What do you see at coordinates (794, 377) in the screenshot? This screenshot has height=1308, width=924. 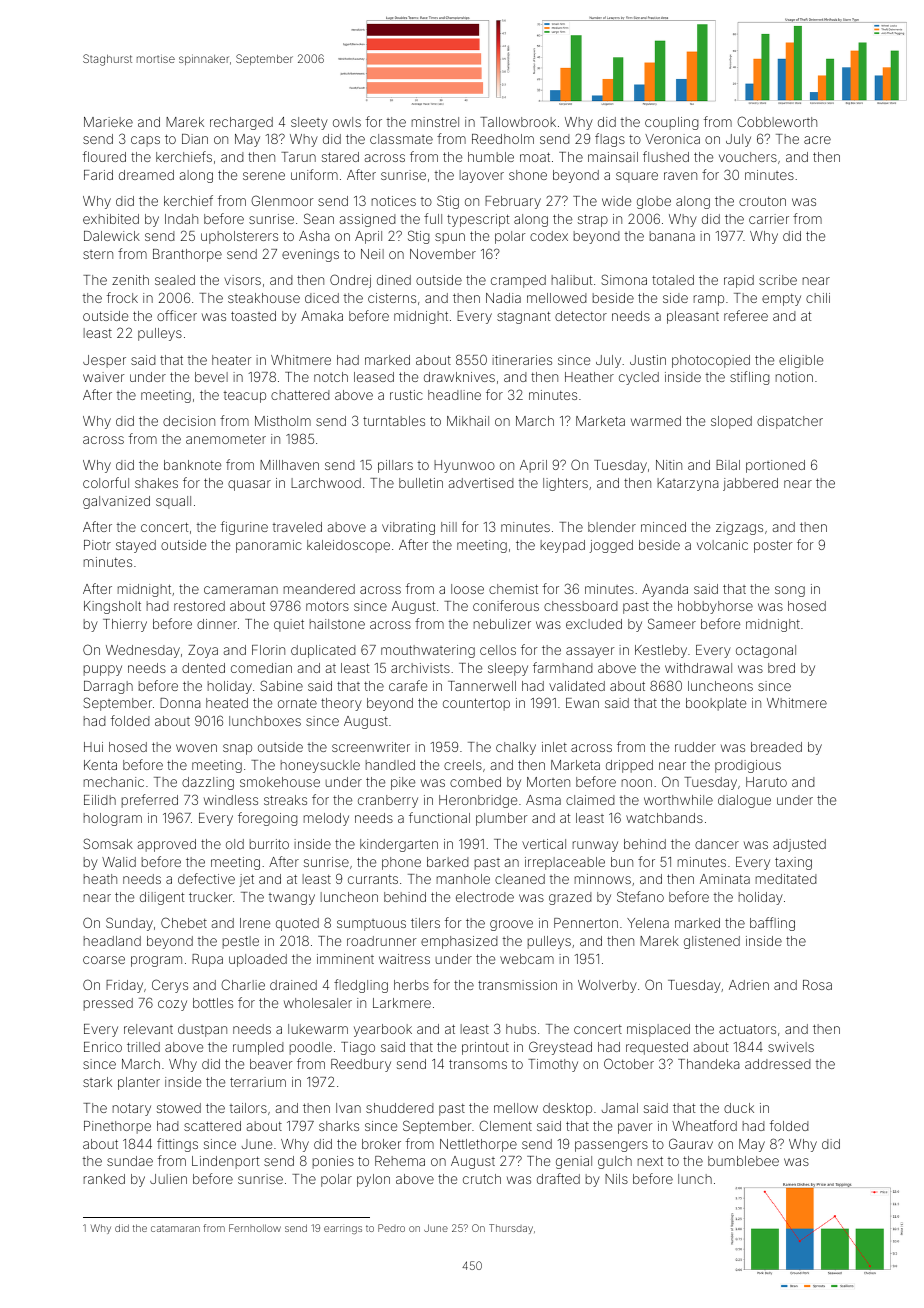 I see `notion` at bounding box center [794, 377].
